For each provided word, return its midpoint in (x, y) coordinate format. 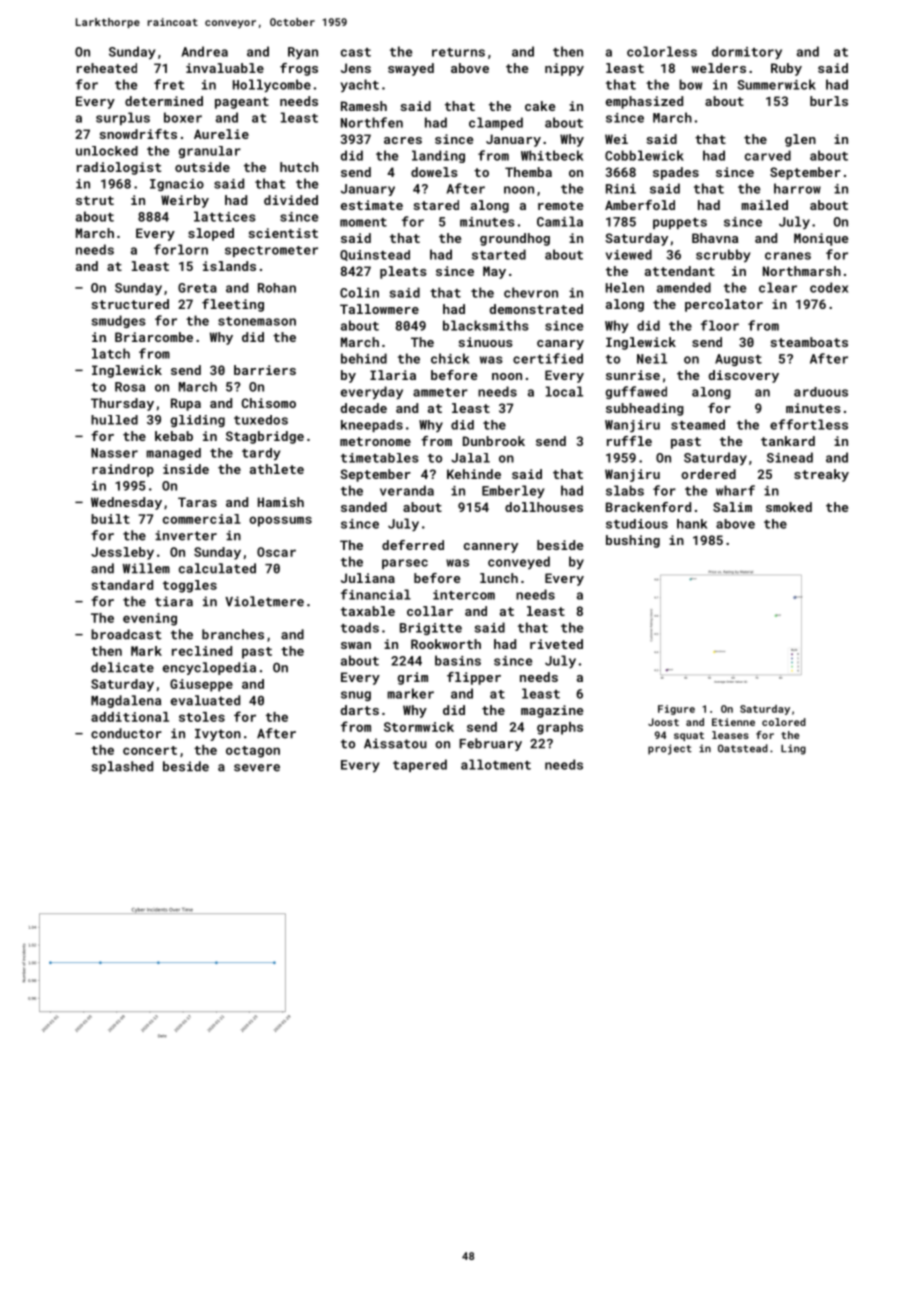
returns (458, 52)
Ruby (786, 69)
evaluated (205, 700)
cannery (491, 548)
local (564, 391)
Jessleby (122, 553)
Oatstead (743, 748)
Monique (821, 239)
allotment (496, 764)
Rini (621, 189)
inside (186, 469)
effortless (809, 424)
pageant (242, 103)
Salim (732, 507)
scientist (283, 233)
